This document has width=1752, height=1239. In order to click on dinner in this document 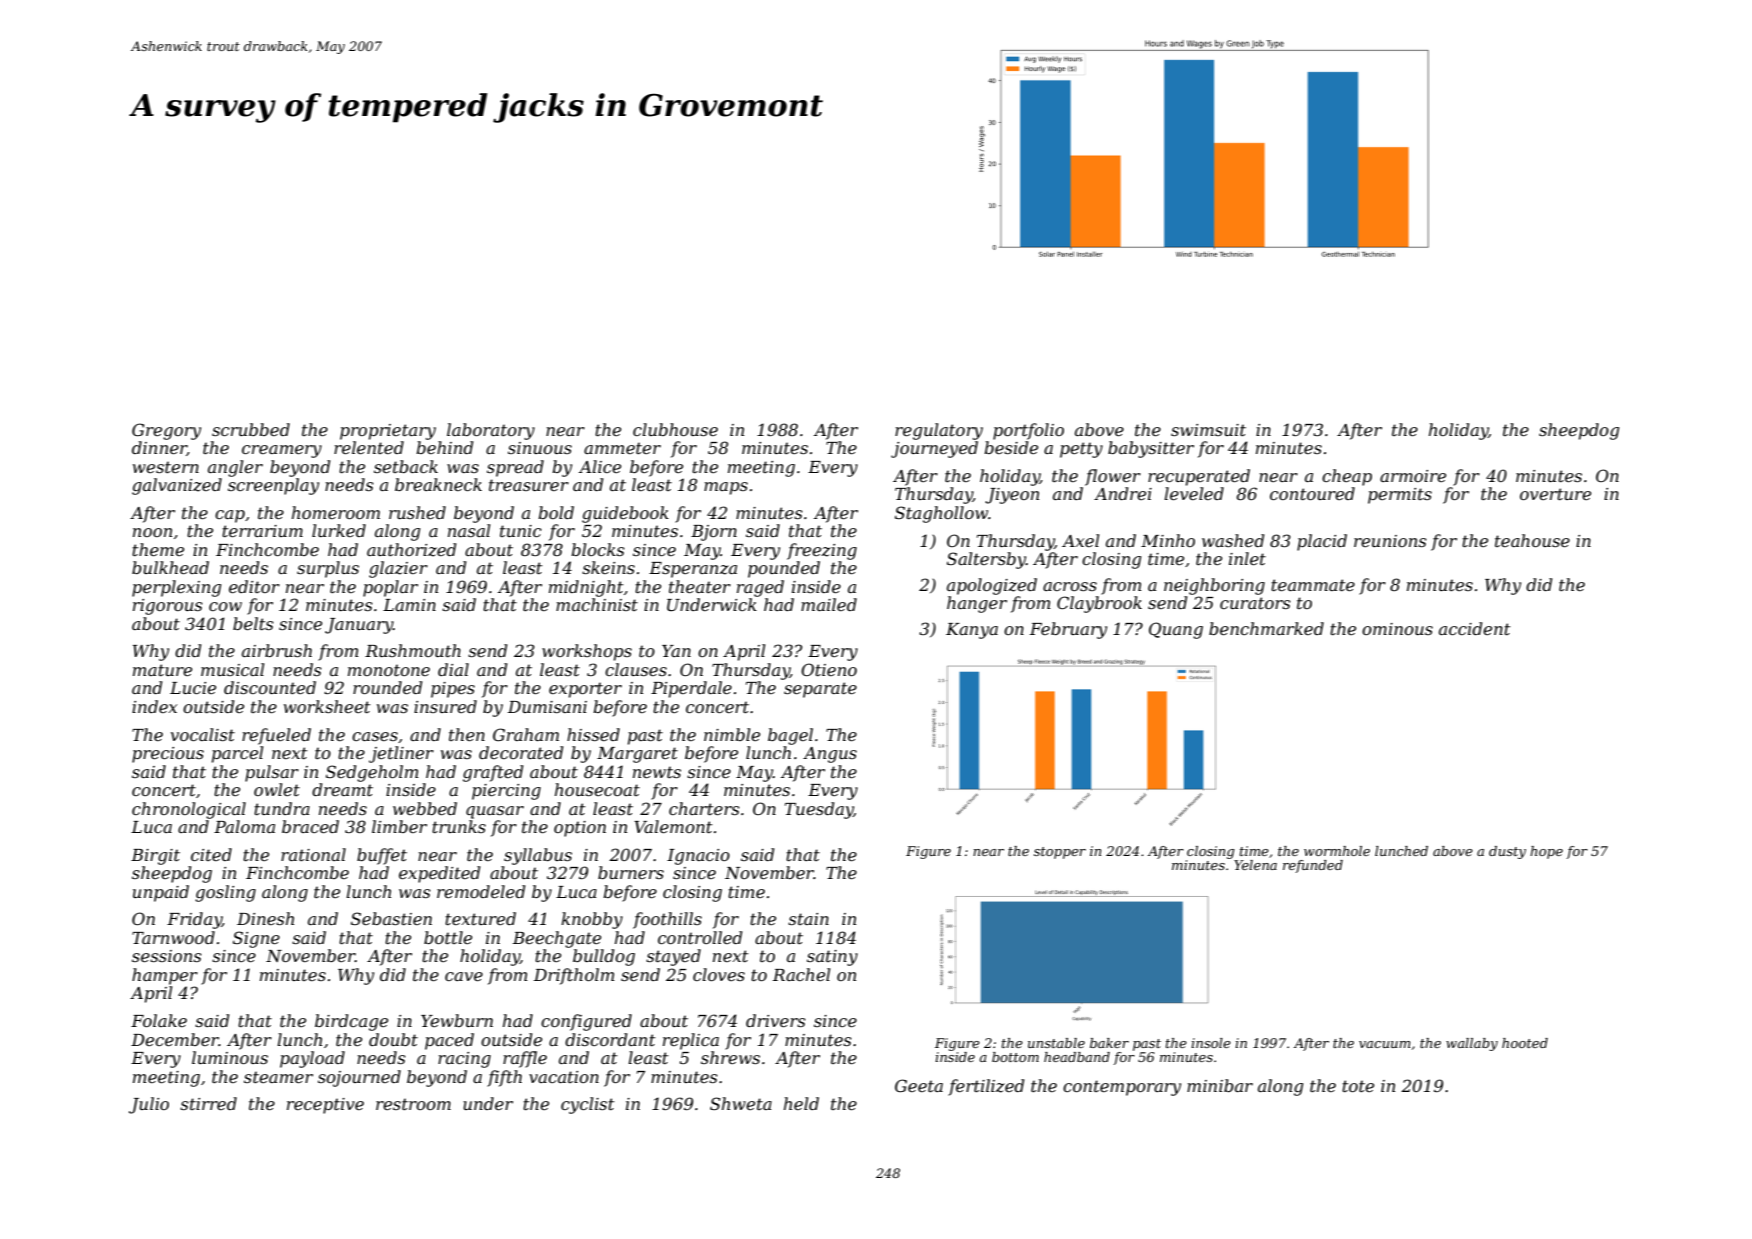, I will do `click(159, 448)`.
